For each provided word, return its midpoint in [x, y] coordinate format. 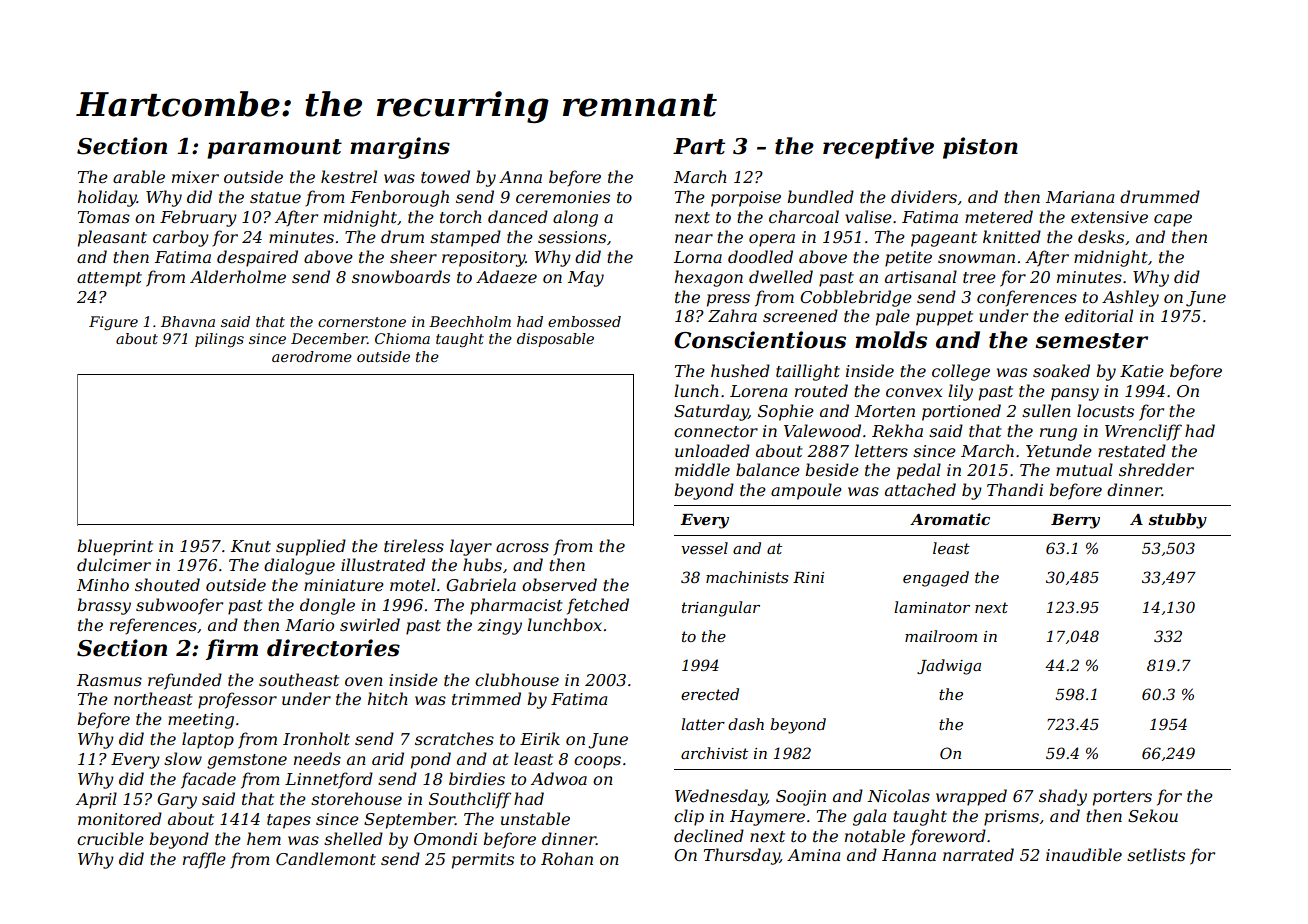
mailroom [941, 636]
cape [1173, 220]
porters [1122, 798]
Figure [113, 323]
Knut [251, 546]
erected [710, 694]
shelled [353, 838]
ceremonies [563, 197]
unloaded [712, 450]
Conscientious [760, 340]
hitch [388, 698]
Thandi [1015, 489]
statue [275, 197]
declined [709, 835]
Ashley [1130, 298]
